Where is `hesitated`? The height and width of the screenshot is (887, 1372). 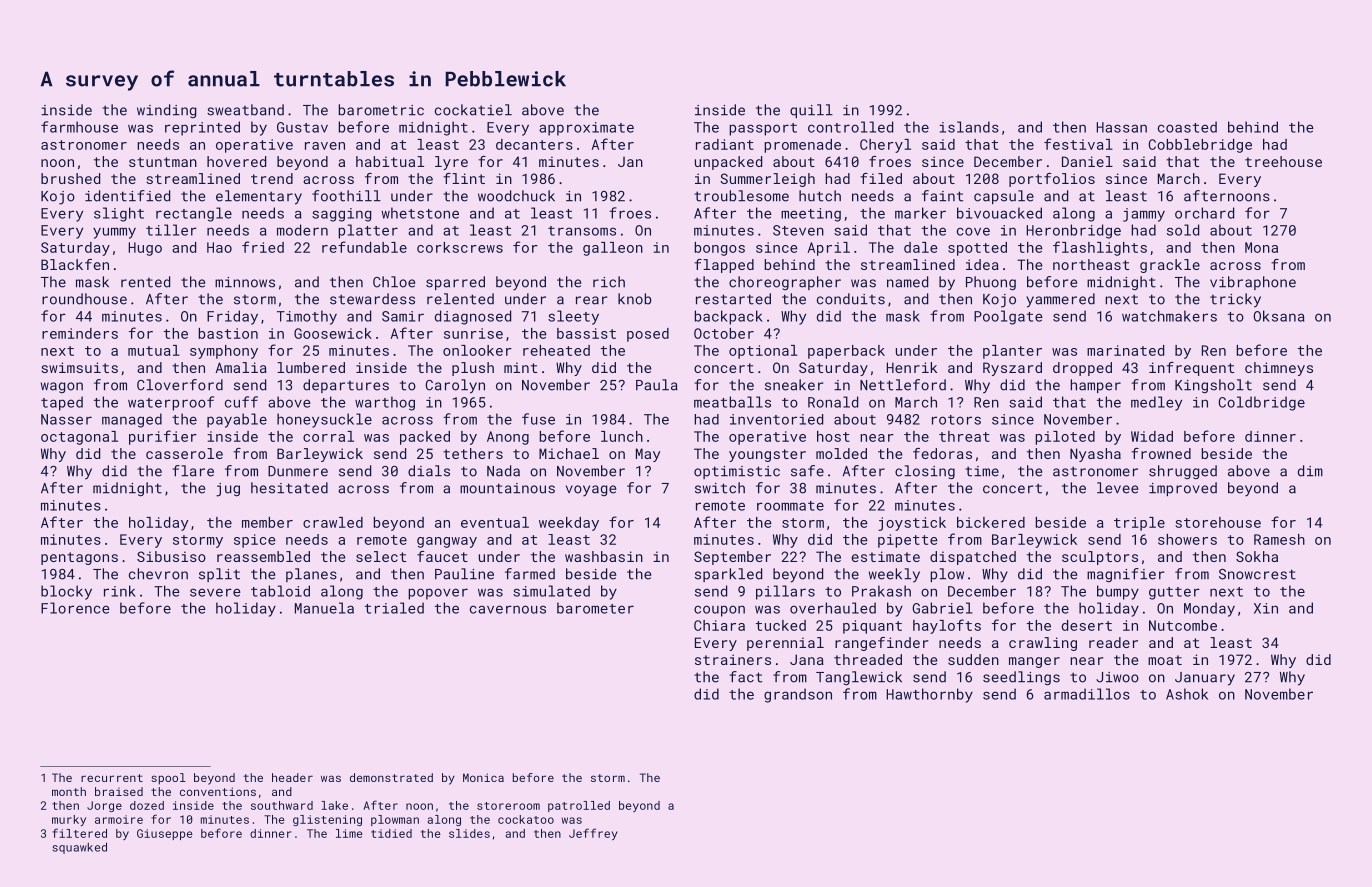
hesitated is located at coordinates (289, 488).
